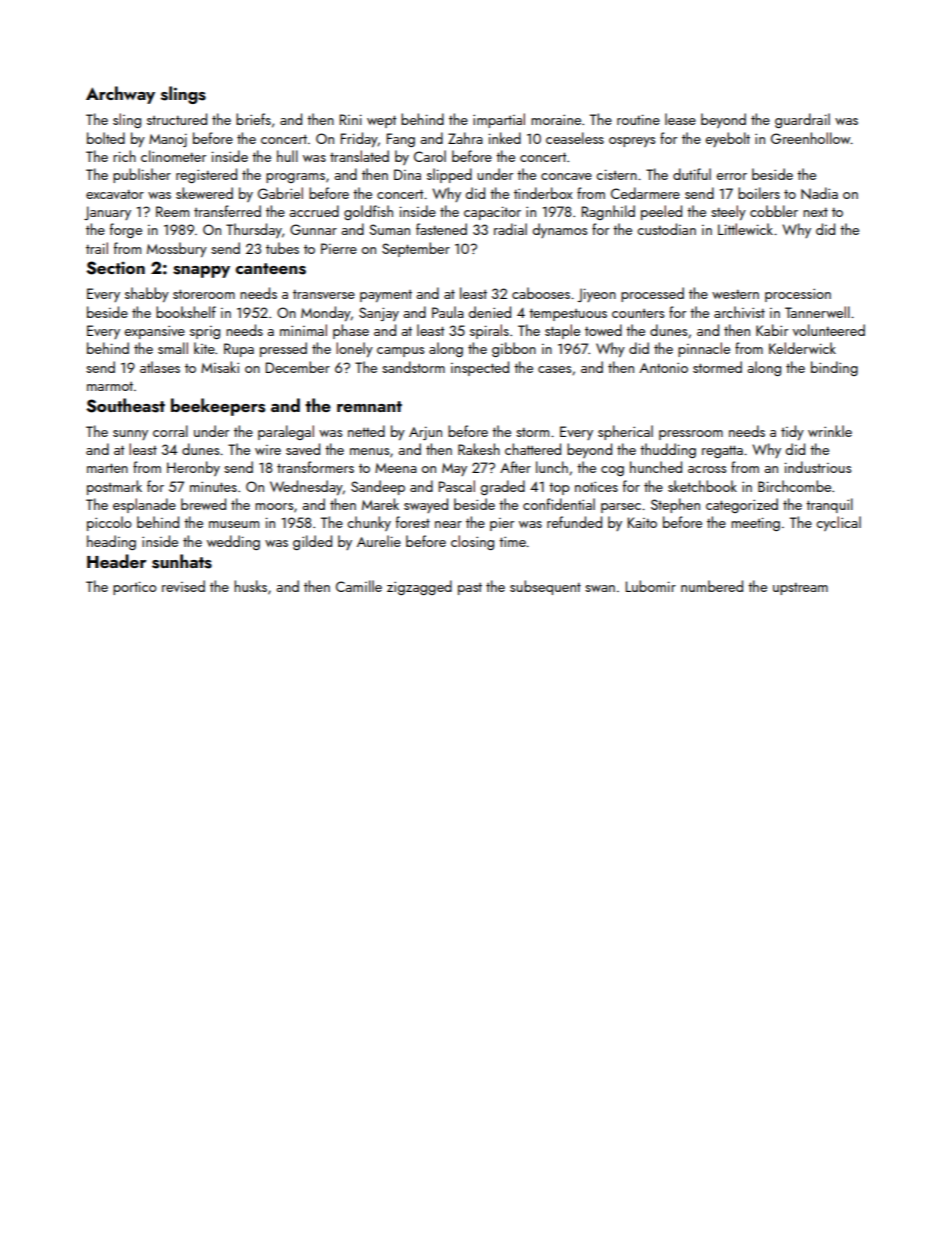 This image has width=952, height=1233. Describe the element at coordinates (499, 120) in the image. I see `impartial` at that location.
